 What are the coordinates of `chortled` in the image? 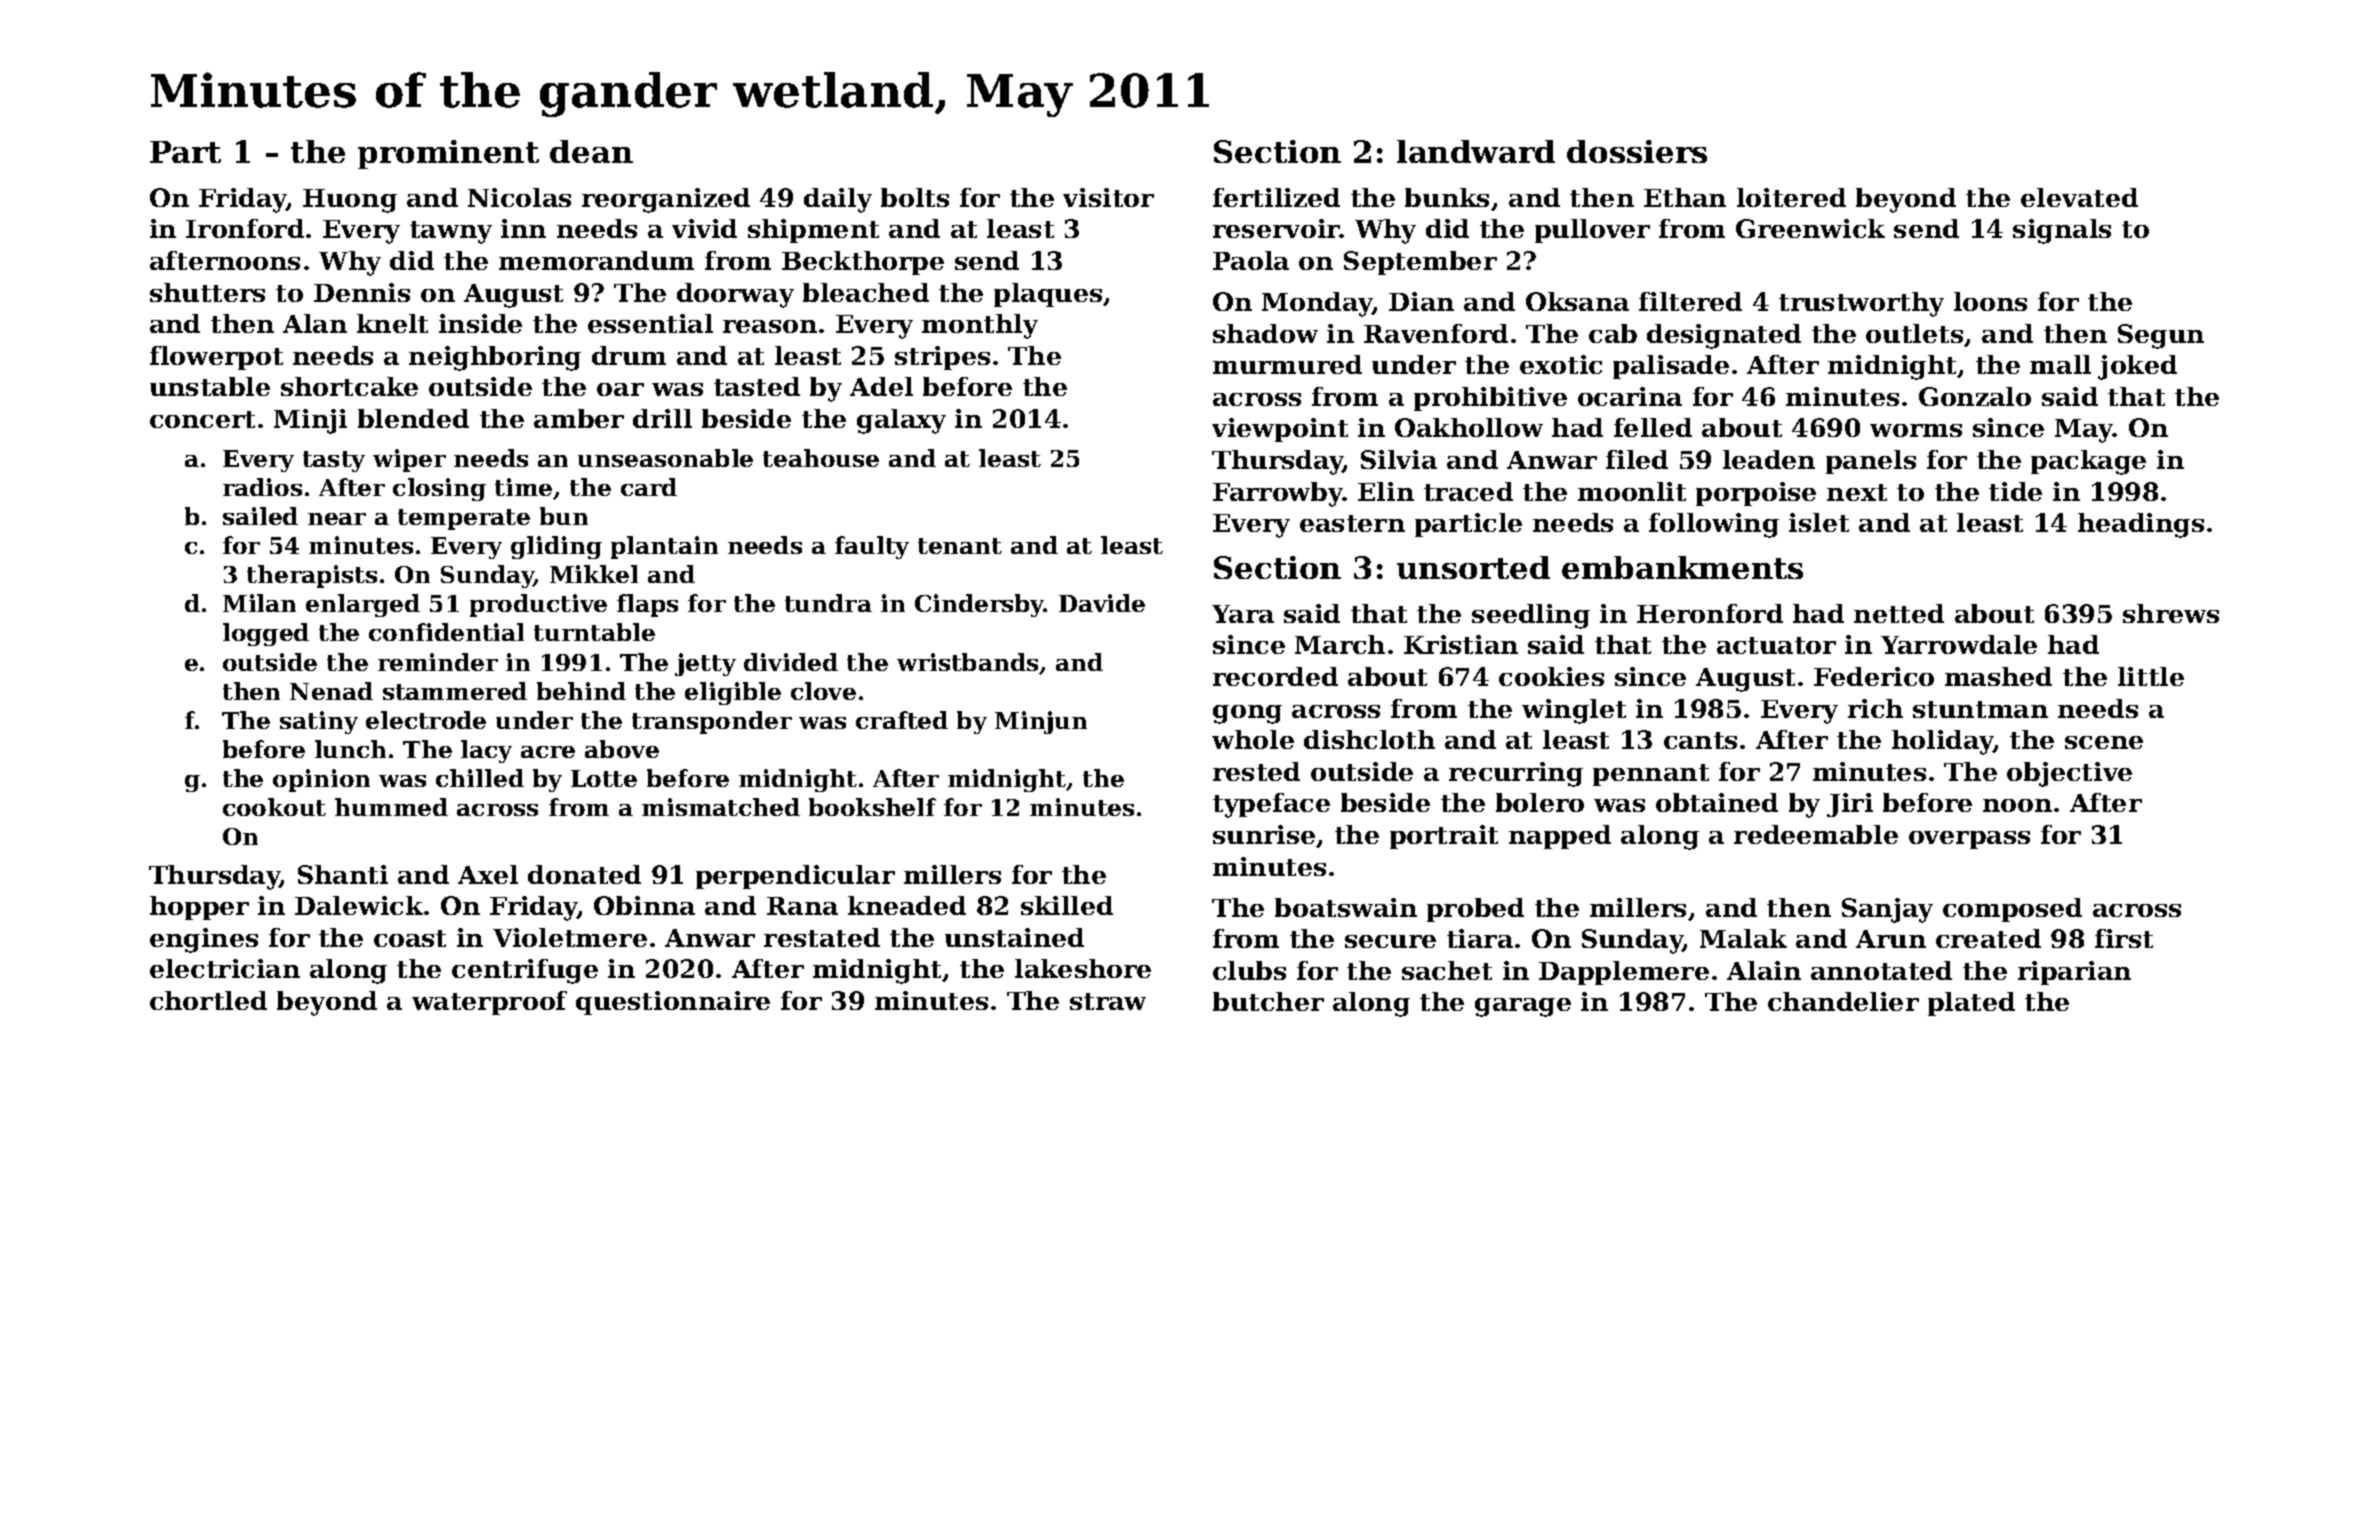 It's located at (208, 1000).
